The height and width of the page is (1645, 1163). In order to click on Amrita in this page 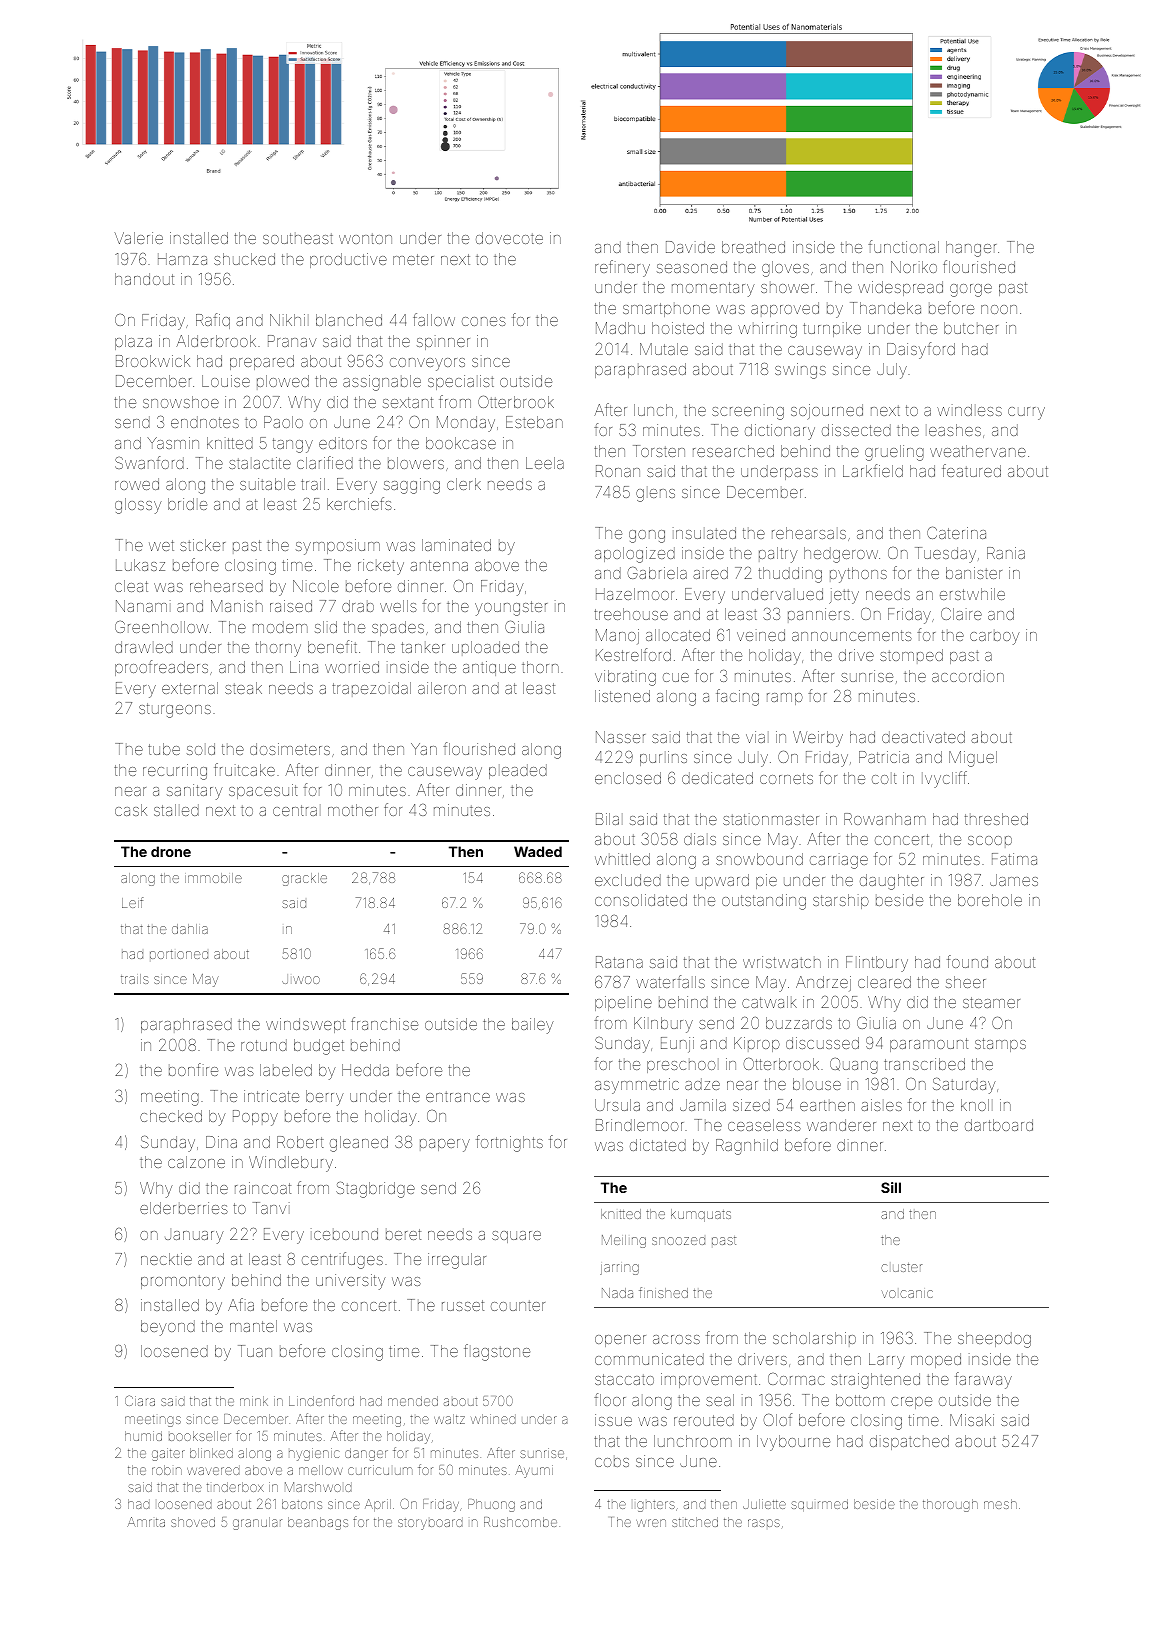, I will do `click(146, 1522)`.
